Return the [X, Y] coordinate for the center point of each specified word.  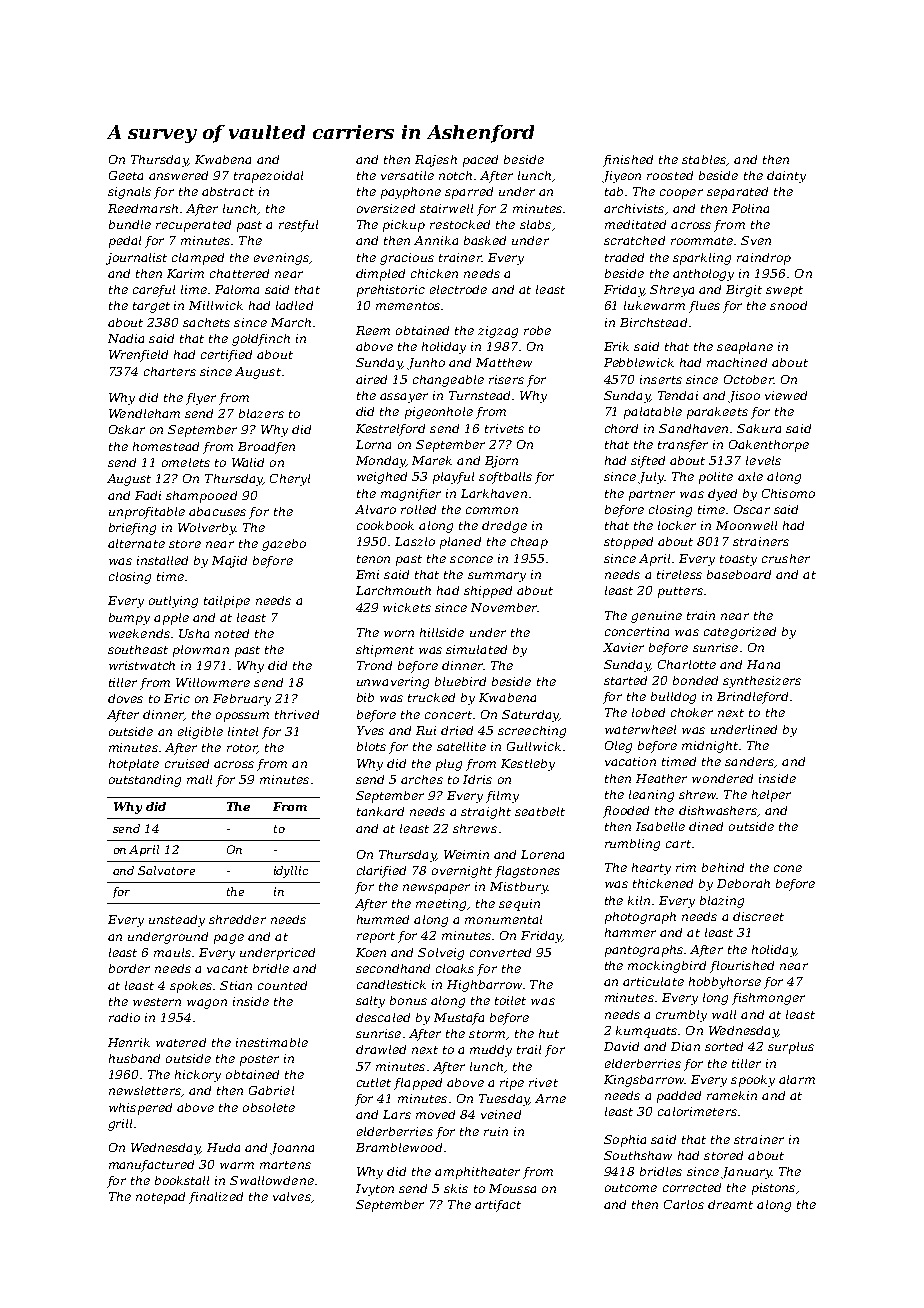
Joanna [292, 1149]
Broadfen [266, 448]
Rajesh [436, 161]
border [129, 968]
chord [621, 428]
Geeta [126, 175]
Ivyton [375, 1190]
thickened [663, 883]
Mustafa [459, 1019]
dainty [786, 177]
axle [750, 476]
